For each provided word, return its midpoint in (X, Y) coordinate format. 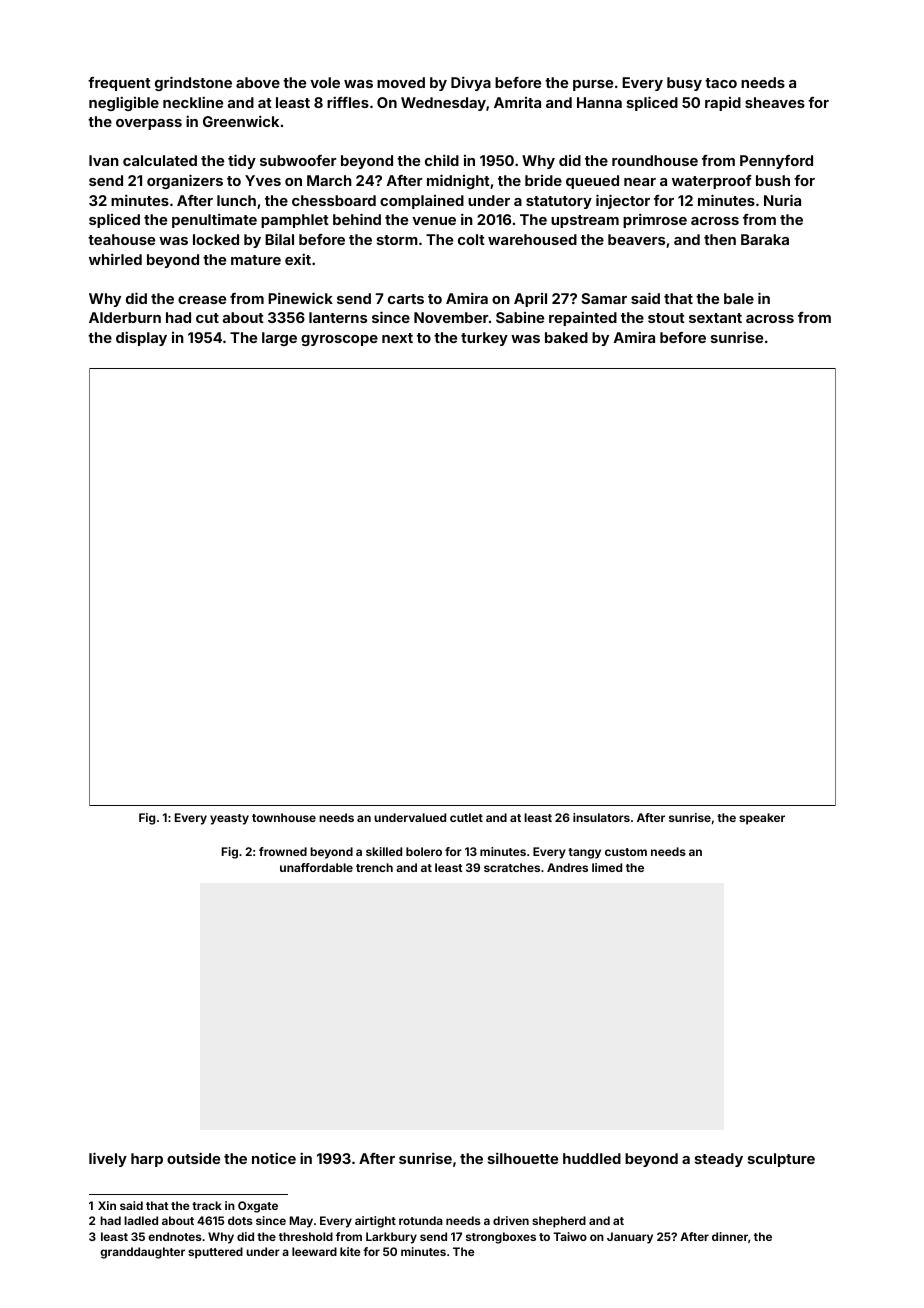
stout (666, 318)
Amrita (517, 102)
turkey (484, 339)
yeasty (229, 819)
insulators (601, 817)
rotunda (421, 1220)
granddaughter (142, 1253)
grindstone (193, 83)
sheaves (775, 102)
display (141, 338)
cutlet (466, 817)
